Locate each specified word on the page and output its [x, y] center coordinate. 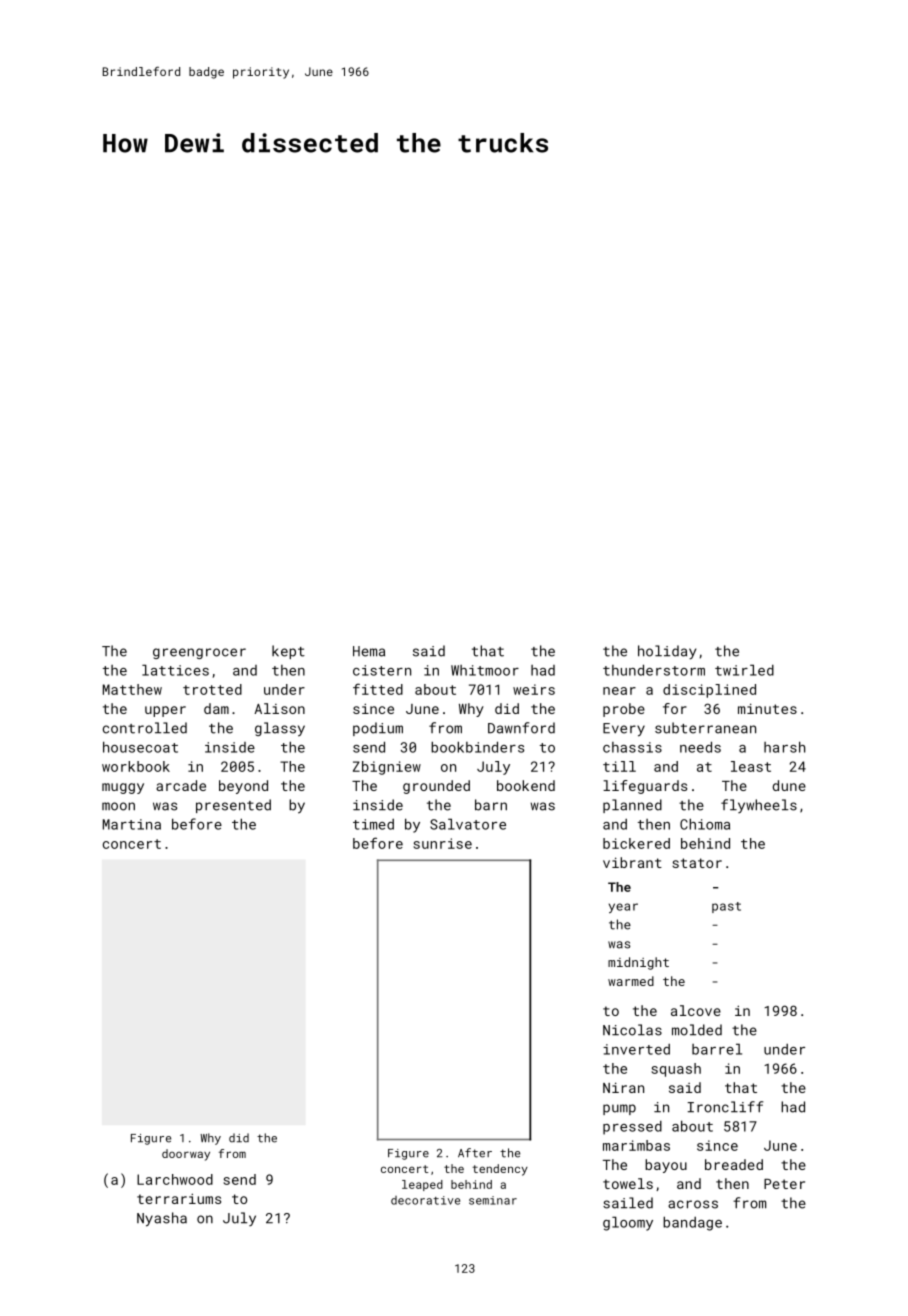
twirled [744, 670]
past [726, 907]
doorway [186, 1155]
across [693, 1204]
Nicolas [632, 1030]
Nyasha [162, 1219]
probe [624, 710]
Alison [279, 708]
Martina [132, 824]
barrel [717, 1049]
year [623, 908]
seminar [493, 1200]
